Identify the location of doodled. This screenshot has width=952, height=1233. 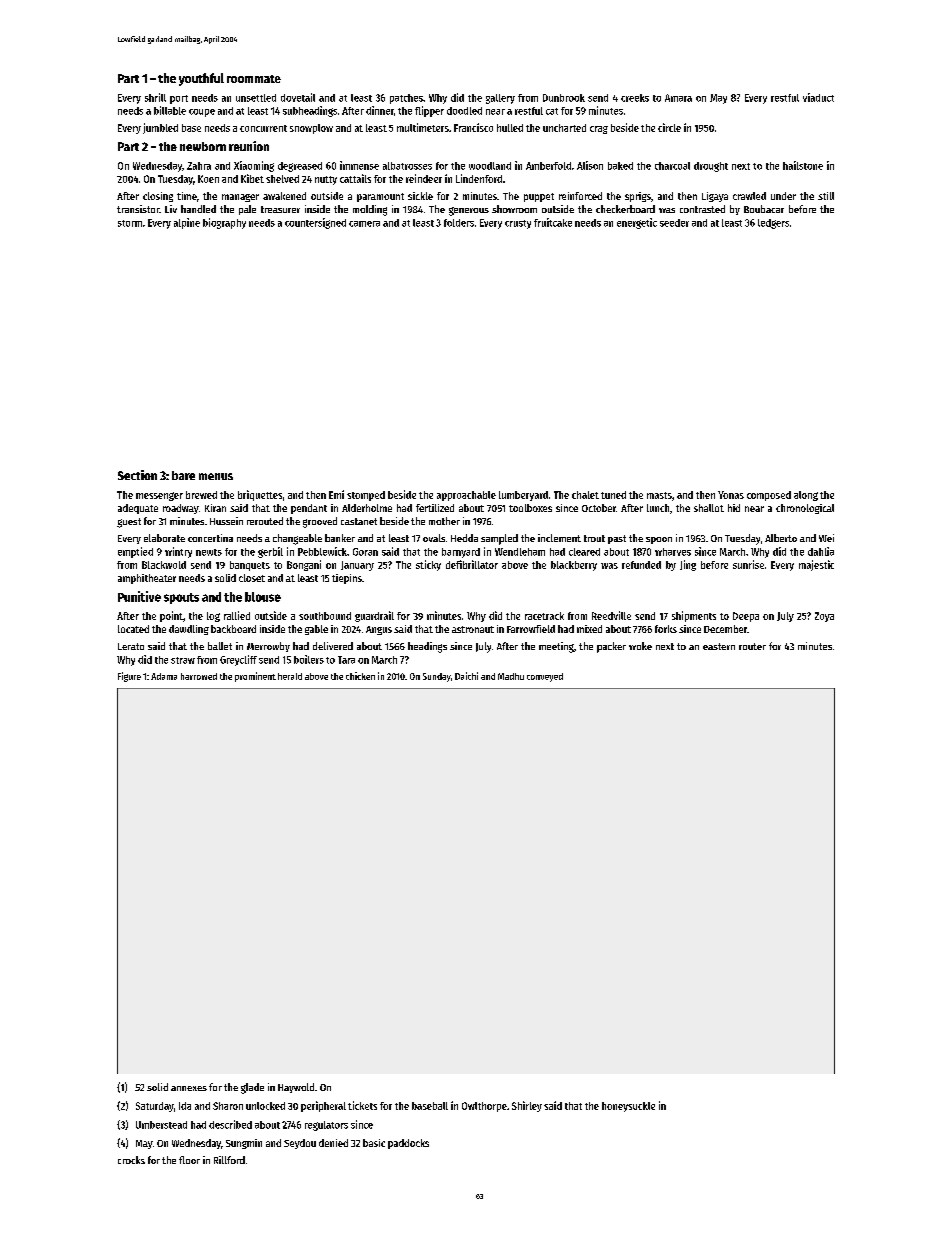
(464, 111).
